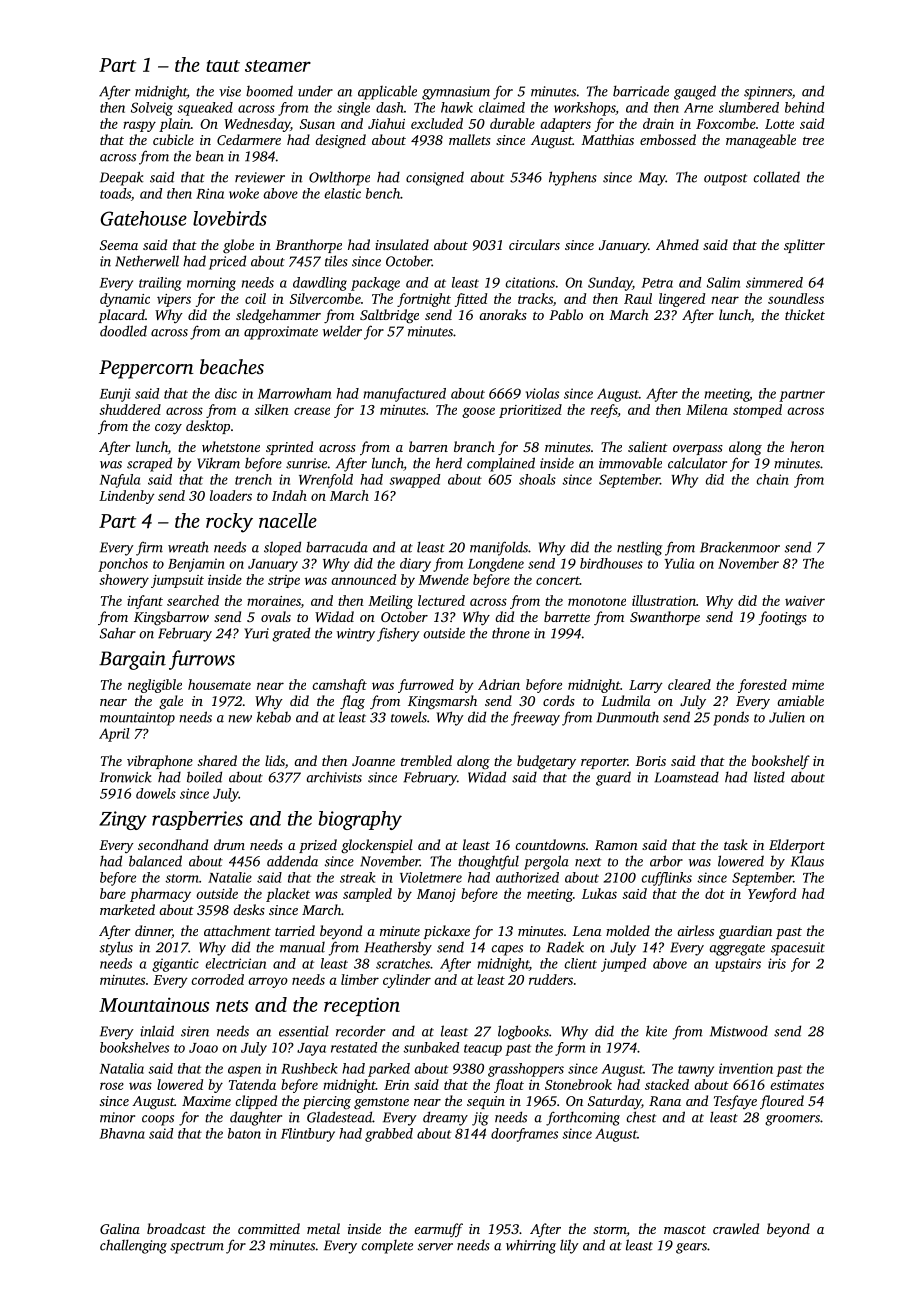 The image size is (924, 1314). What do you see at coordinates (456, 93) in the screenshot?
I see `gymnasium` at bounding box center [456, 93].
